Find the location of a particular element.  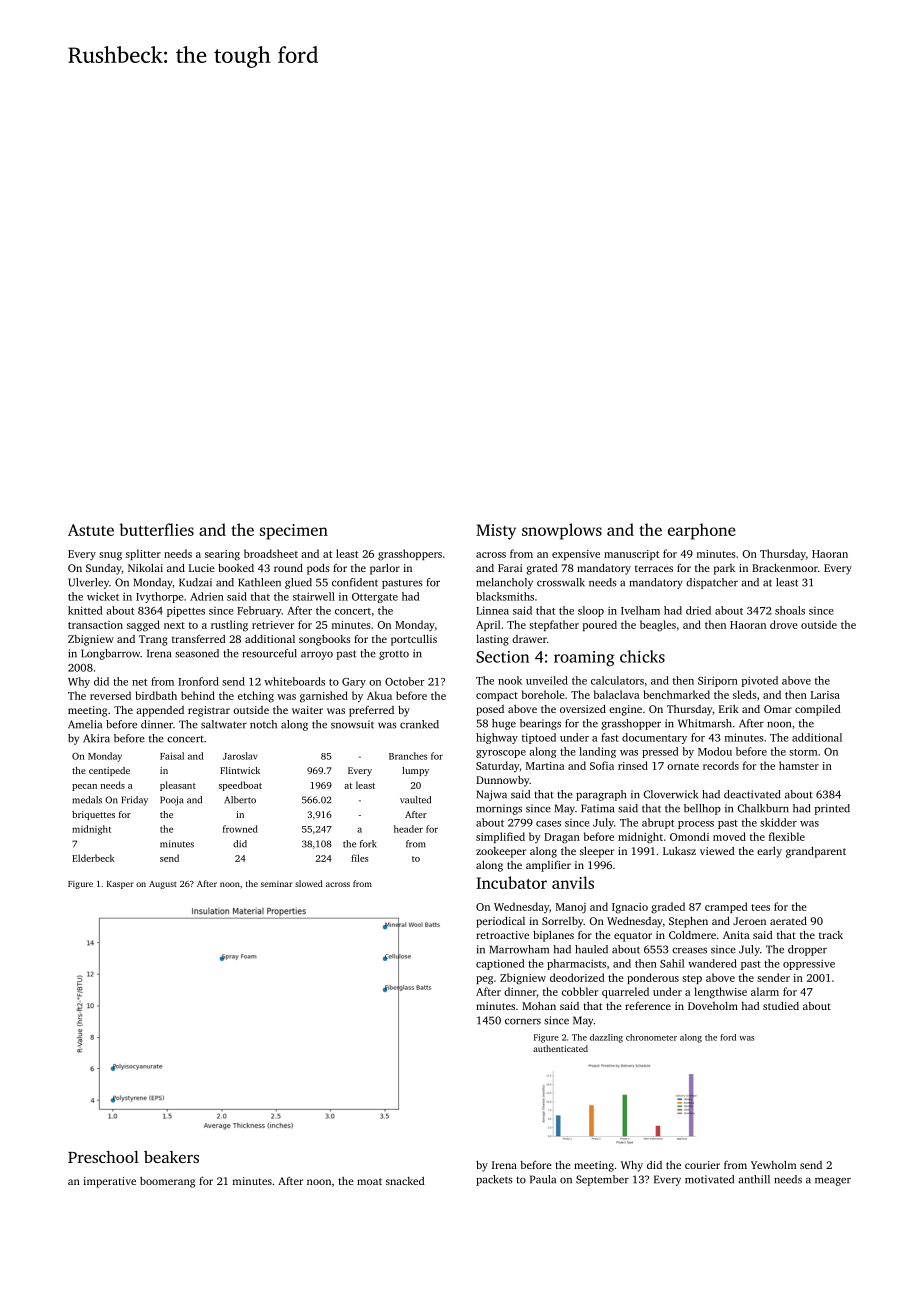

moat is located at coordinates (369, 1181).
